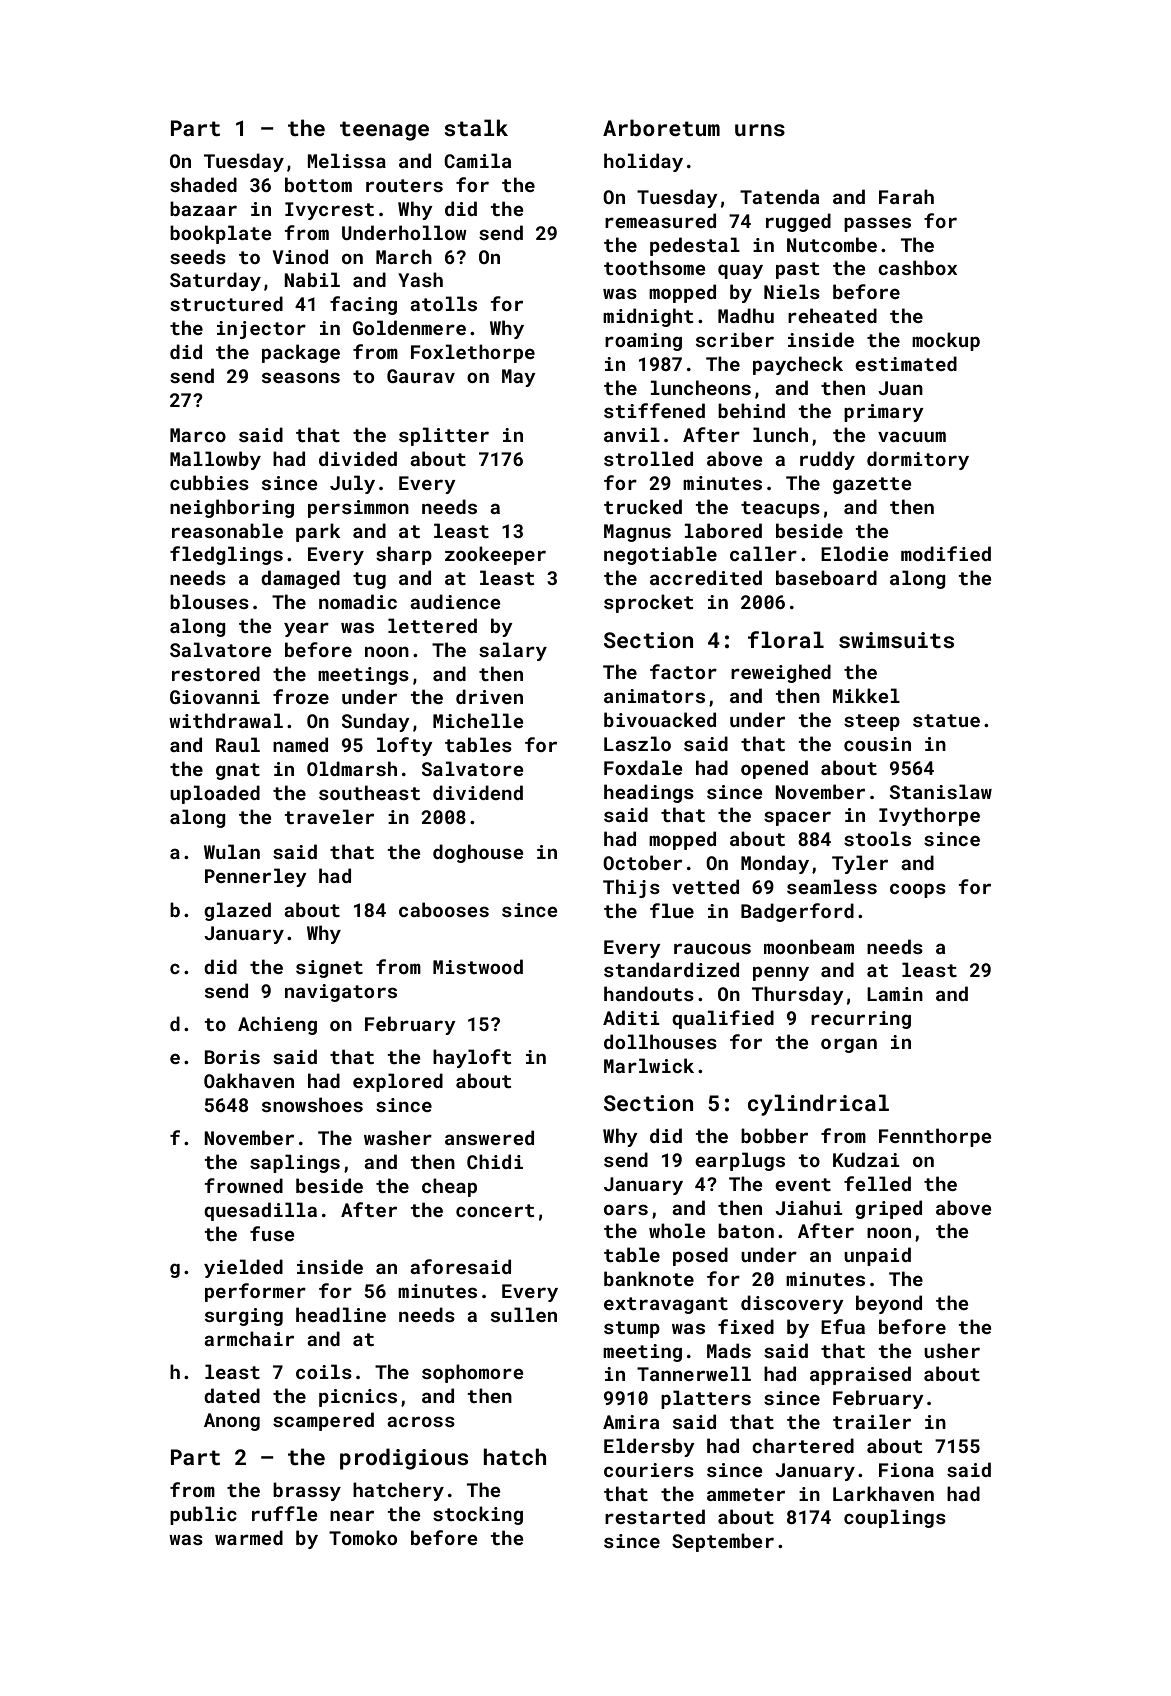  I want to click on Lamin, so click(895, 994).
